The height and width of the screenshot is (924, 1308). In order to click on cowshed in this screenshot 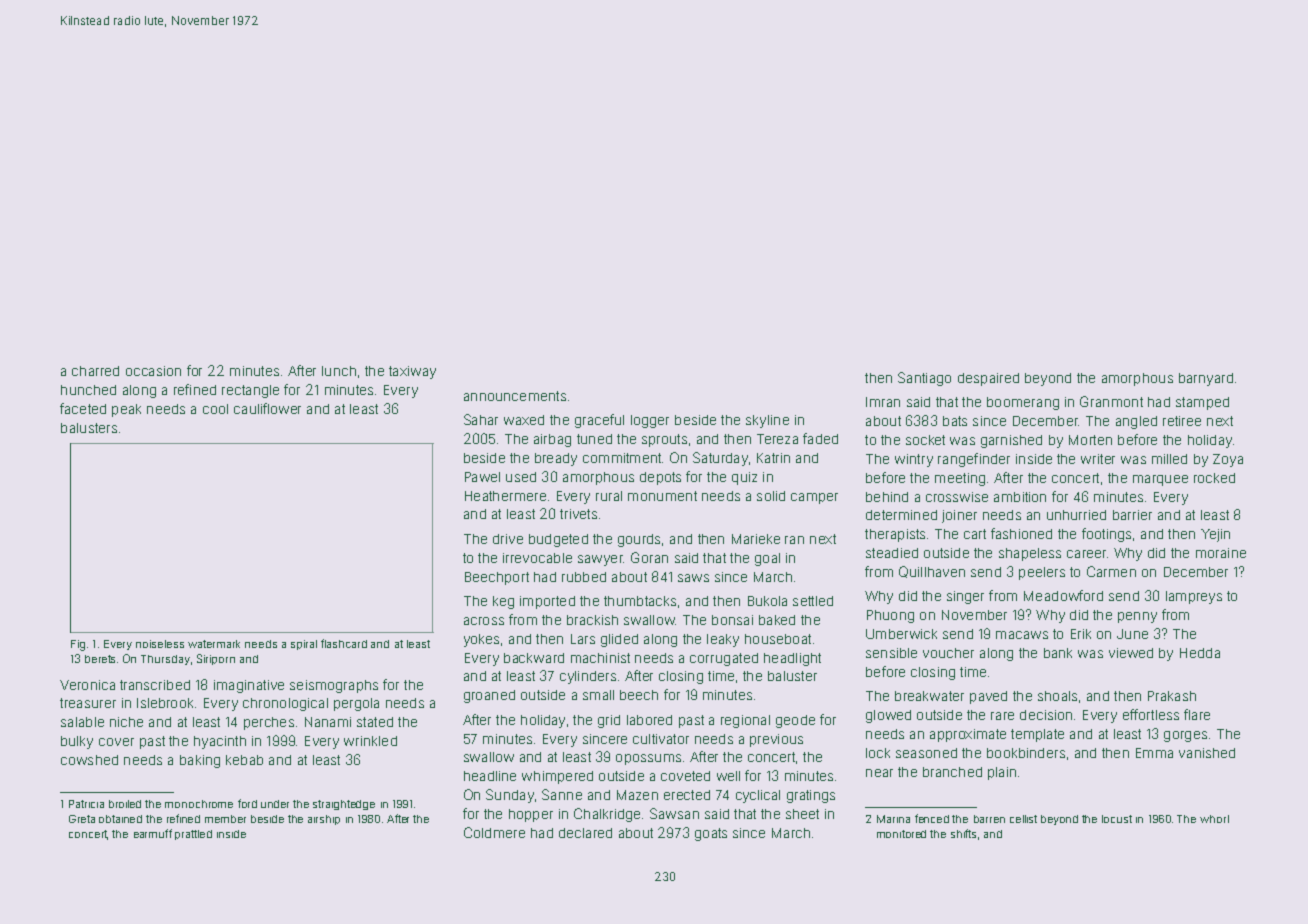, I will do `click(89, 760)`.
